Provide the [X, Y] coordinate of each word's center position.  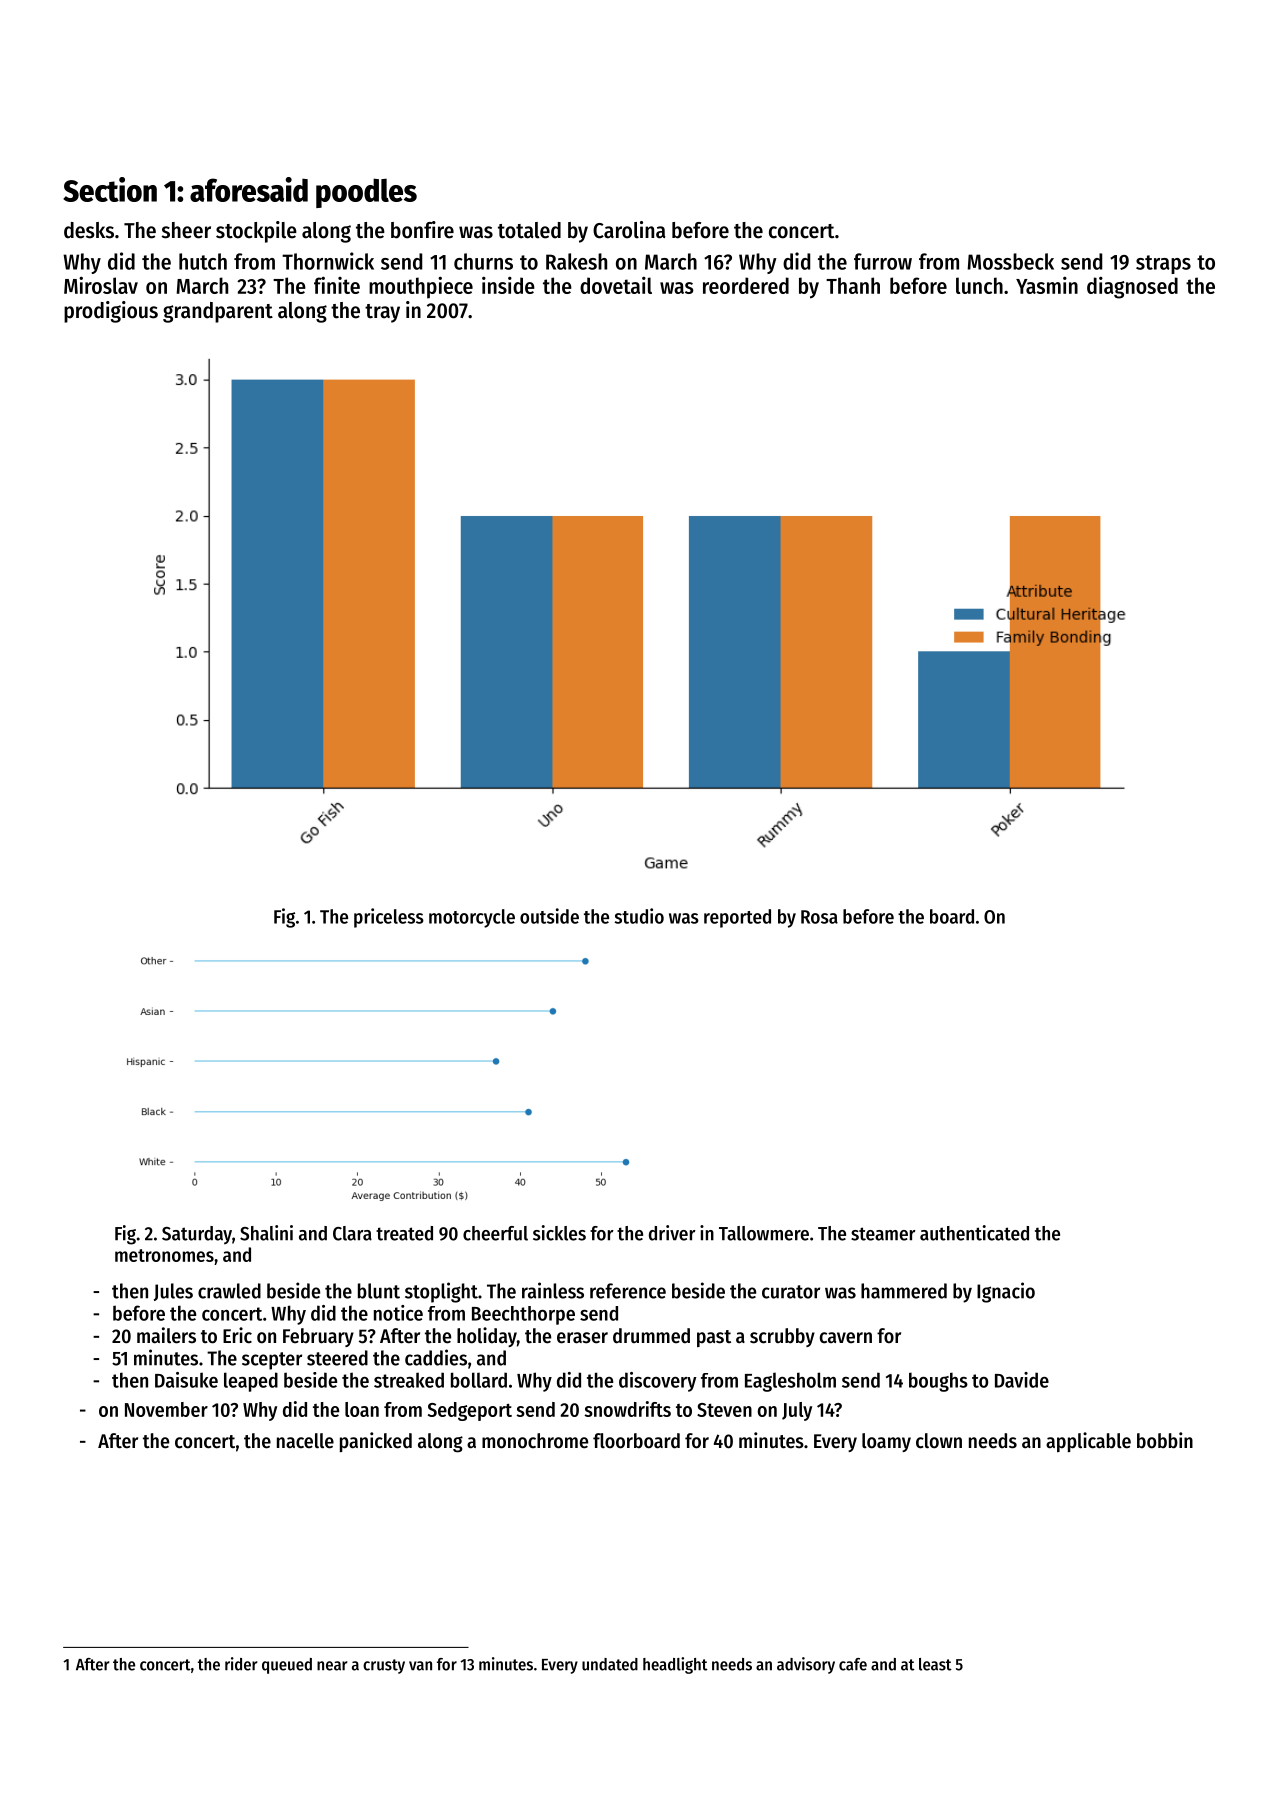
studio [639, 916]
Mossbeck [1010, 261]
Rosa [819, 917]
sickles [559, 1233]
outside [549, 916]
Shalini [266, 1233]
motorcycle [472, 918]
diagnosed [1132, 287]
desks [89, 230]
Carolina [629, 230]
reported [737, 918]
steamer [883, 1234]
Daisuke [186, 1380]
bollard [479, 1380]
